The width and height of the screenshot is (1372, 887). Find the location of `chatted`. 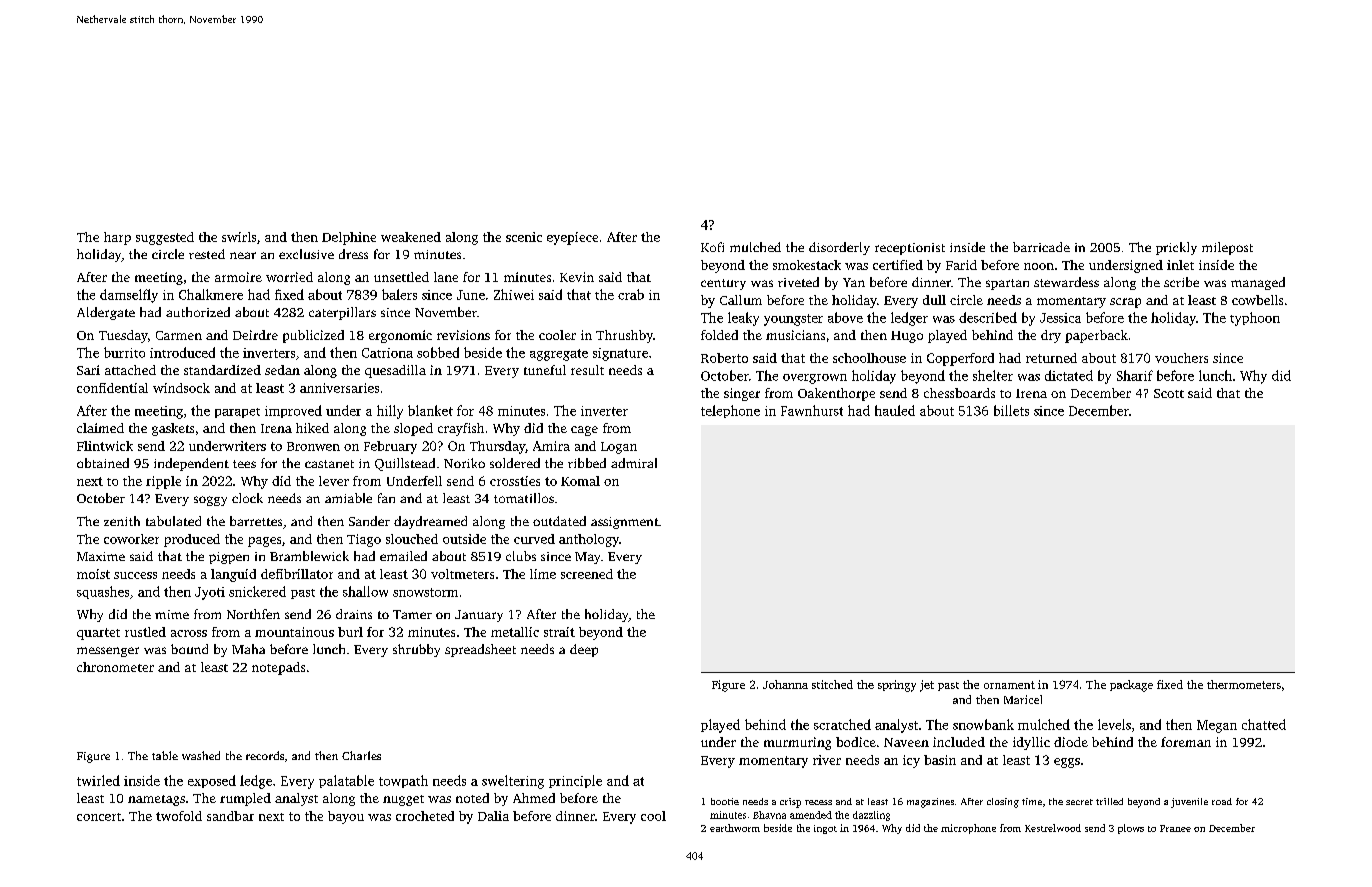

chatted is located at coordinates (1264, 724).
